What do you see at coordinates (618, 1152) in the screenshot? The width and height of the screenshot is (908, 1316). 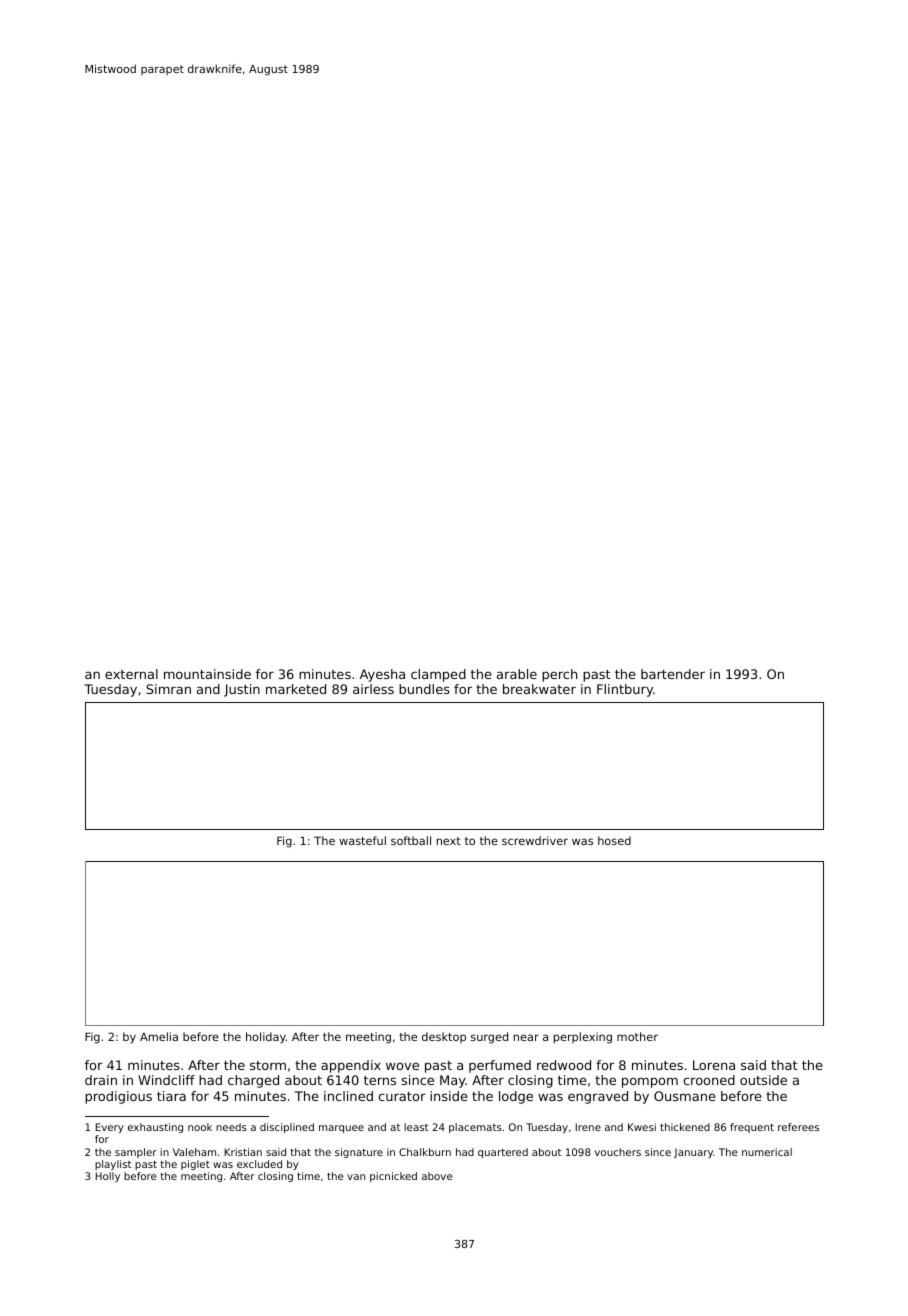 I see `vouchers` at bounding box center [618, 1152].
